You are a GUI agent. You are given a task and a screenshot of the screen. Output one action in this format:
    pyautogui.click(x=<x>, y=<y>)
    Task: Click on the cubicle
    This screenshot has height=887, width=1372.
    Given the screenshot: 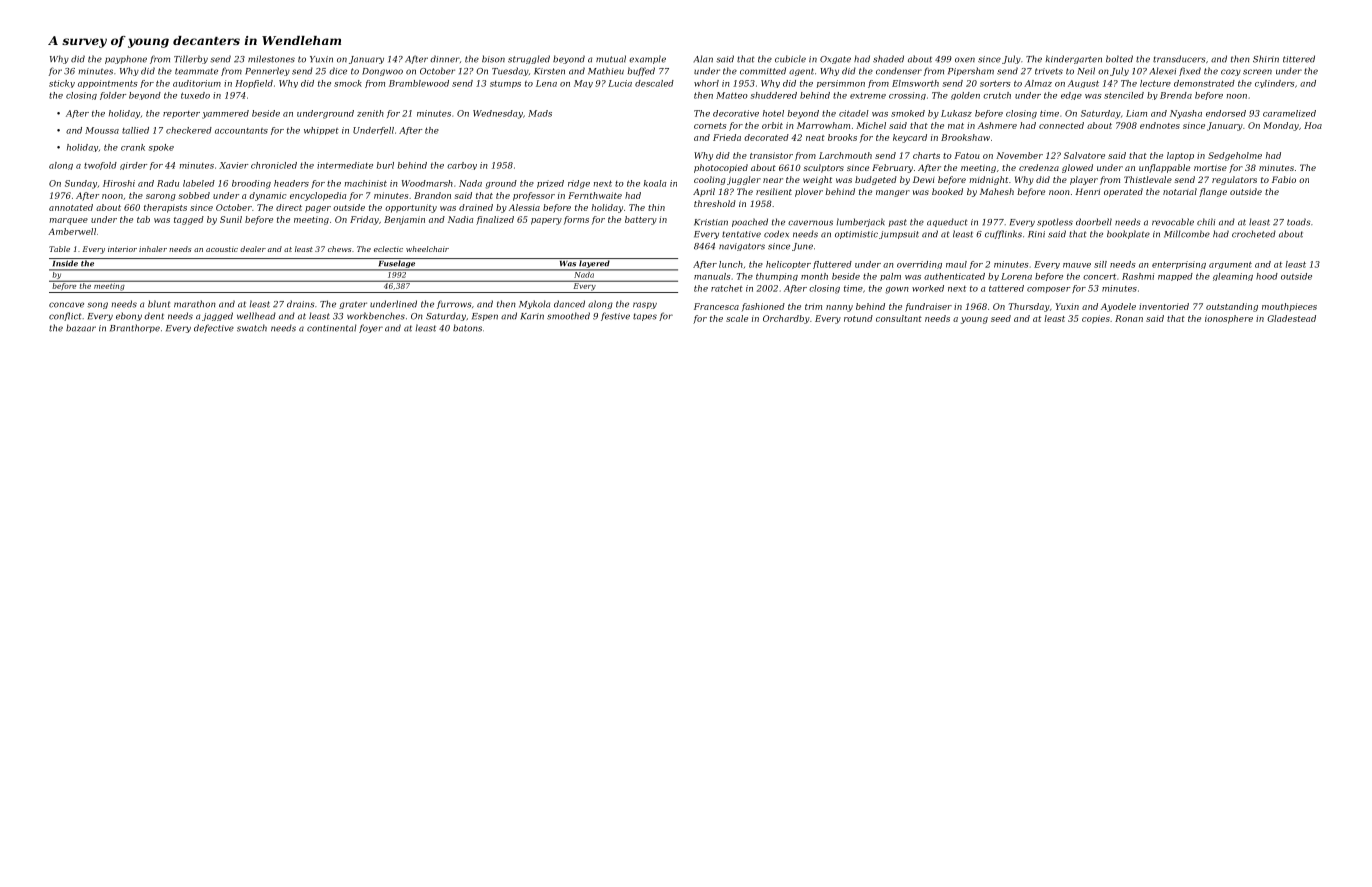 What is the action you would take?
    pyautogui.click(x=790, y=59)
